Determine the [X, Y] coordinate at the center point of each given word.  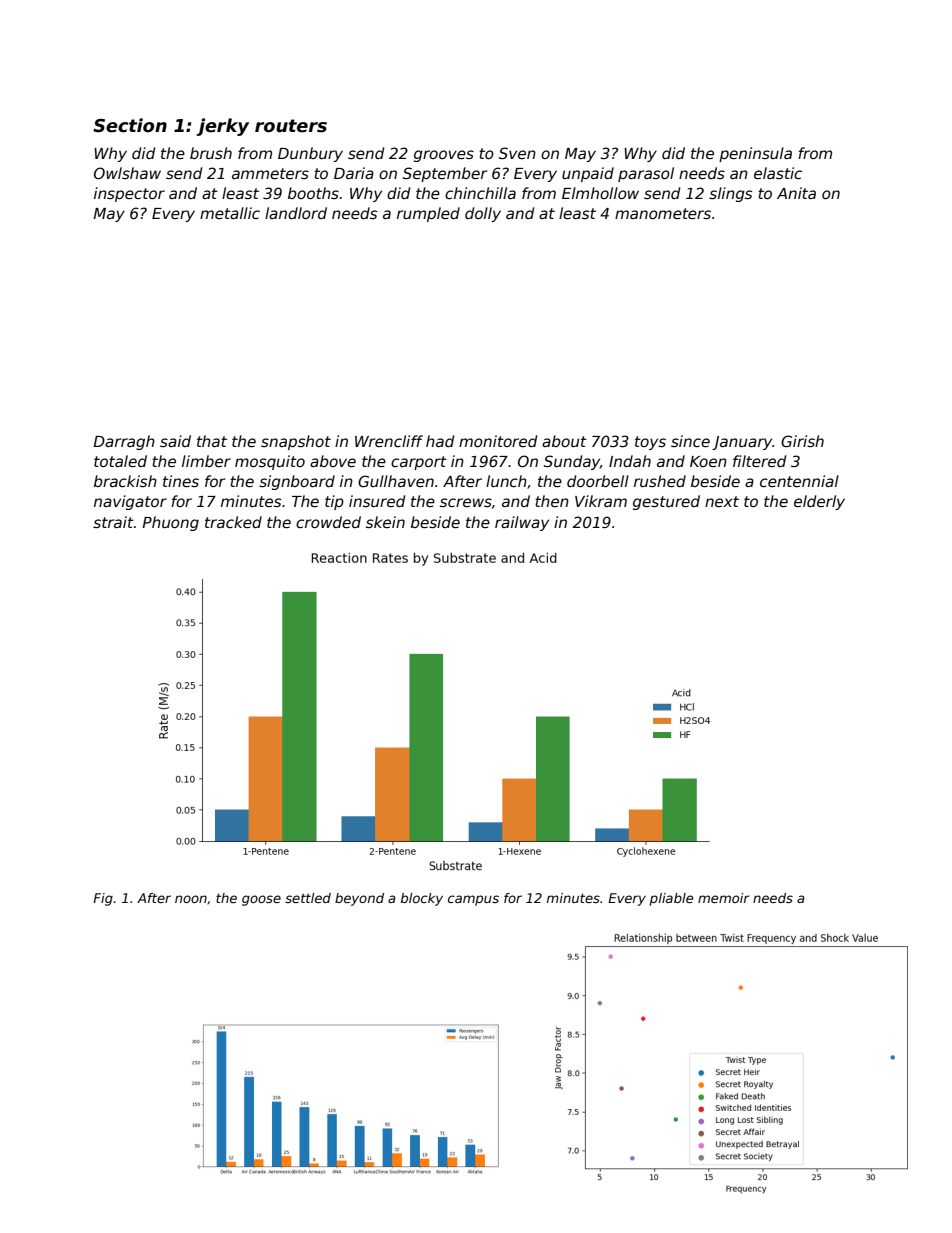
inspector [129, 194]
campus [473, 900]
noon [191, 899]
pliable [672, 899]
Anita [796, 193]
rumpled [428, 214]
